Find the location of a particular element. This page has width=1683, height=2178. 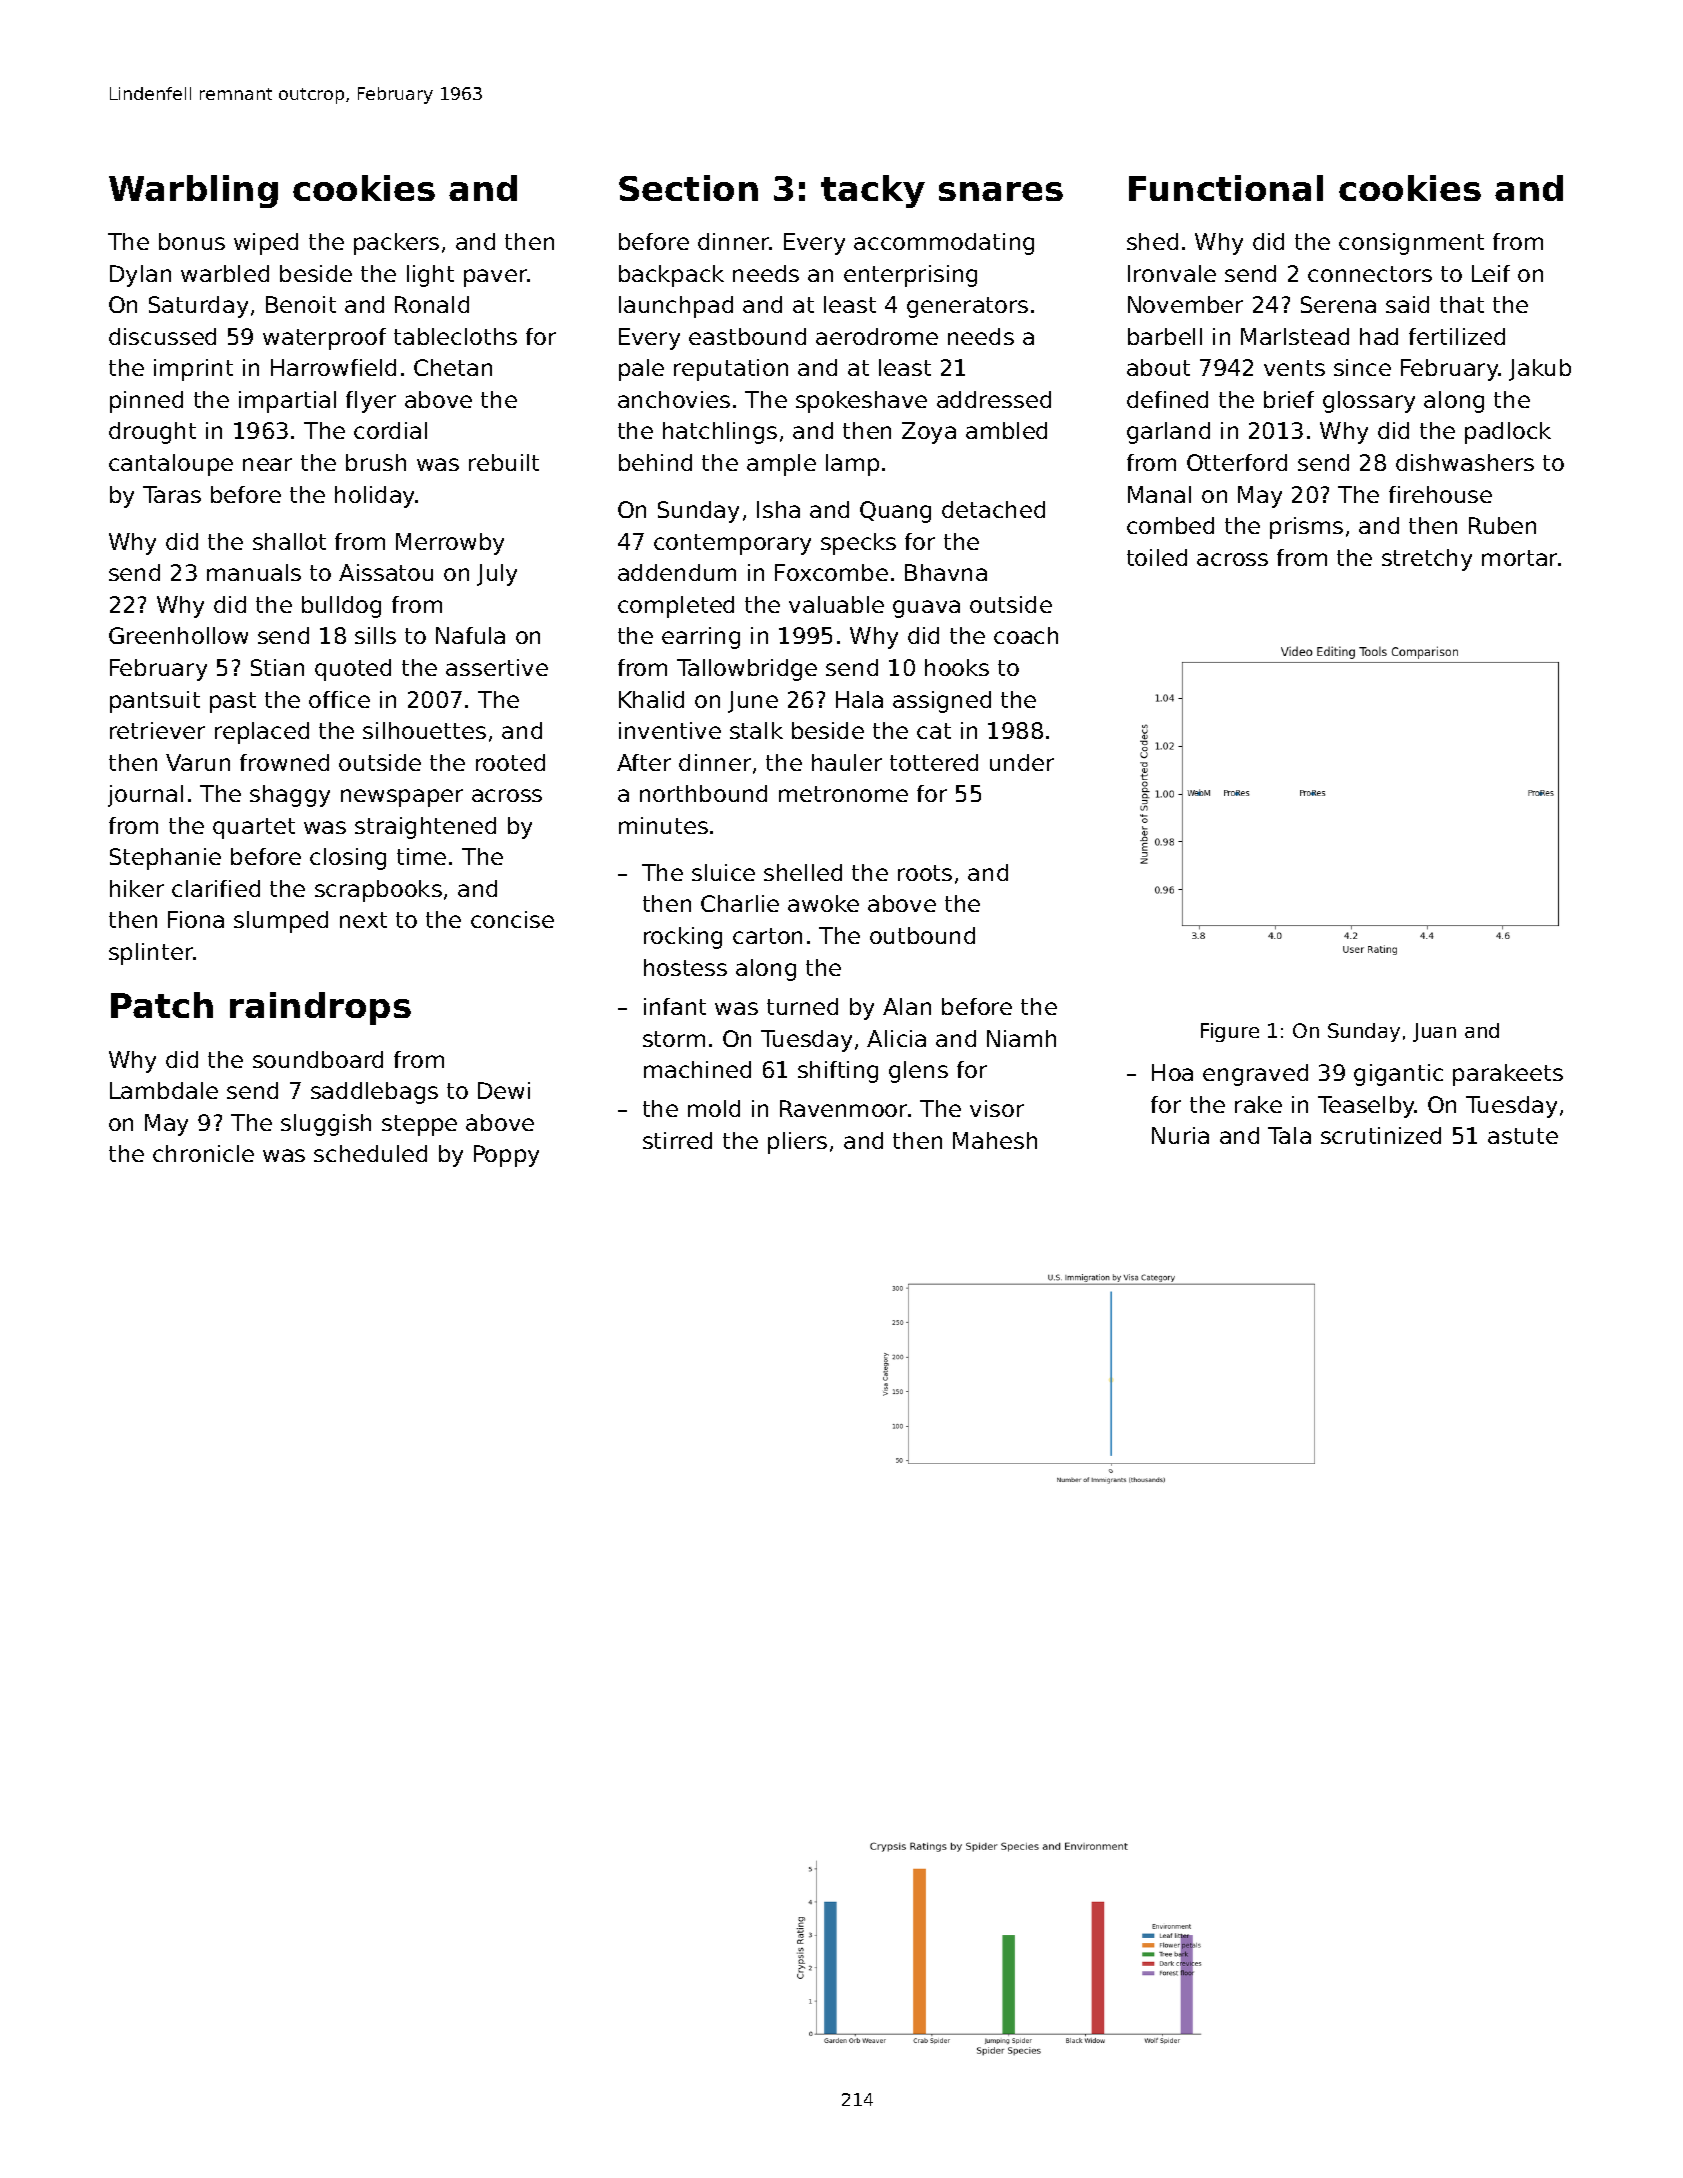

assigned is located at coordinates (942, 702).
